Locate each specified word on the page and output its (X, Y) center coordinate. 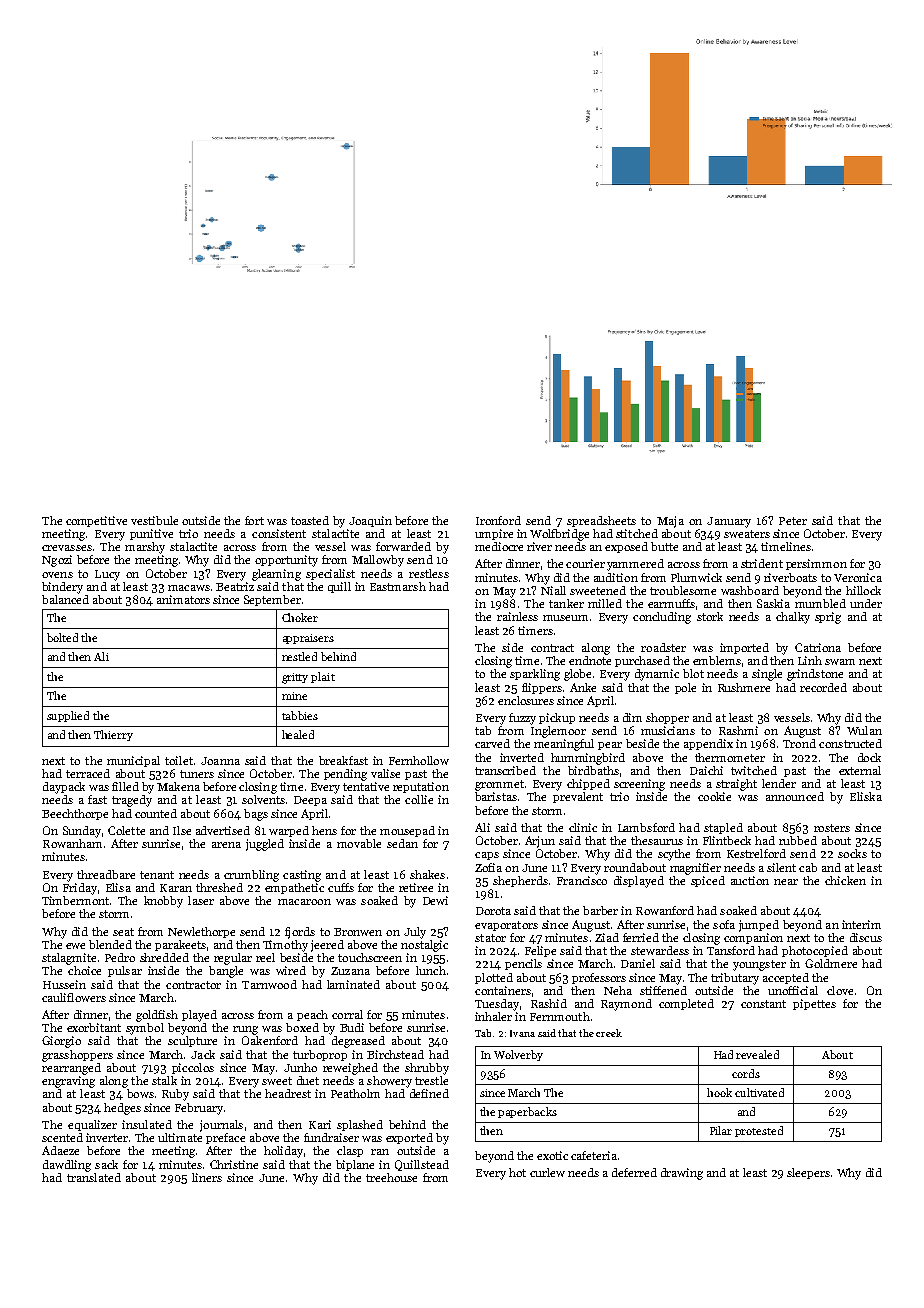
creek (609, 1033)
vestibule (154, 520)
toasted (310, 520)
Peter (793, 521)
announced (795, 796)
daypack (64, 788)
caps (487, 856)
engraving (68, 1082)
